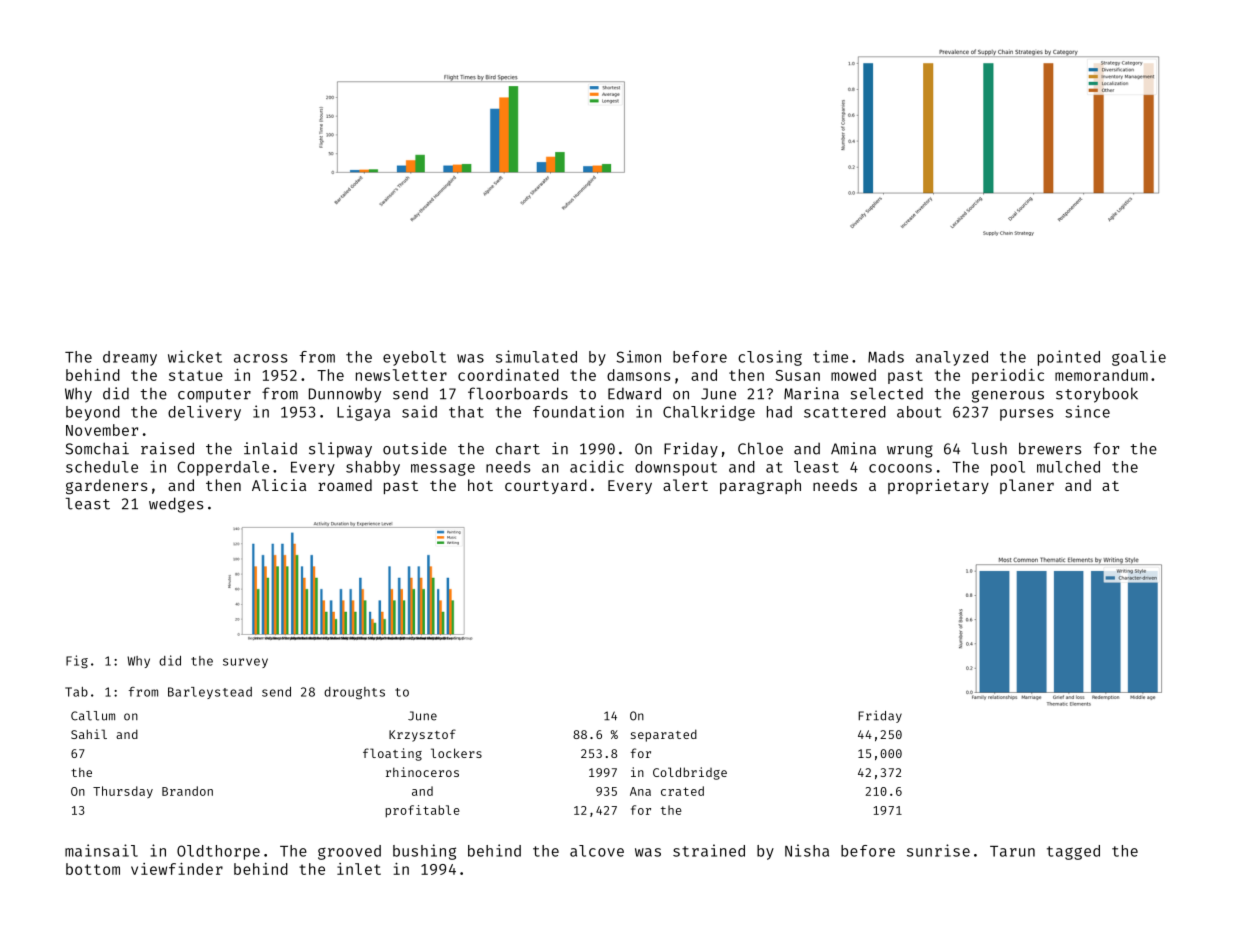 The width and height of the screenshot is (1233, 952). Describe the element at coordinates (952, 358) in the screenshot. I see `analyzed` at that location.
